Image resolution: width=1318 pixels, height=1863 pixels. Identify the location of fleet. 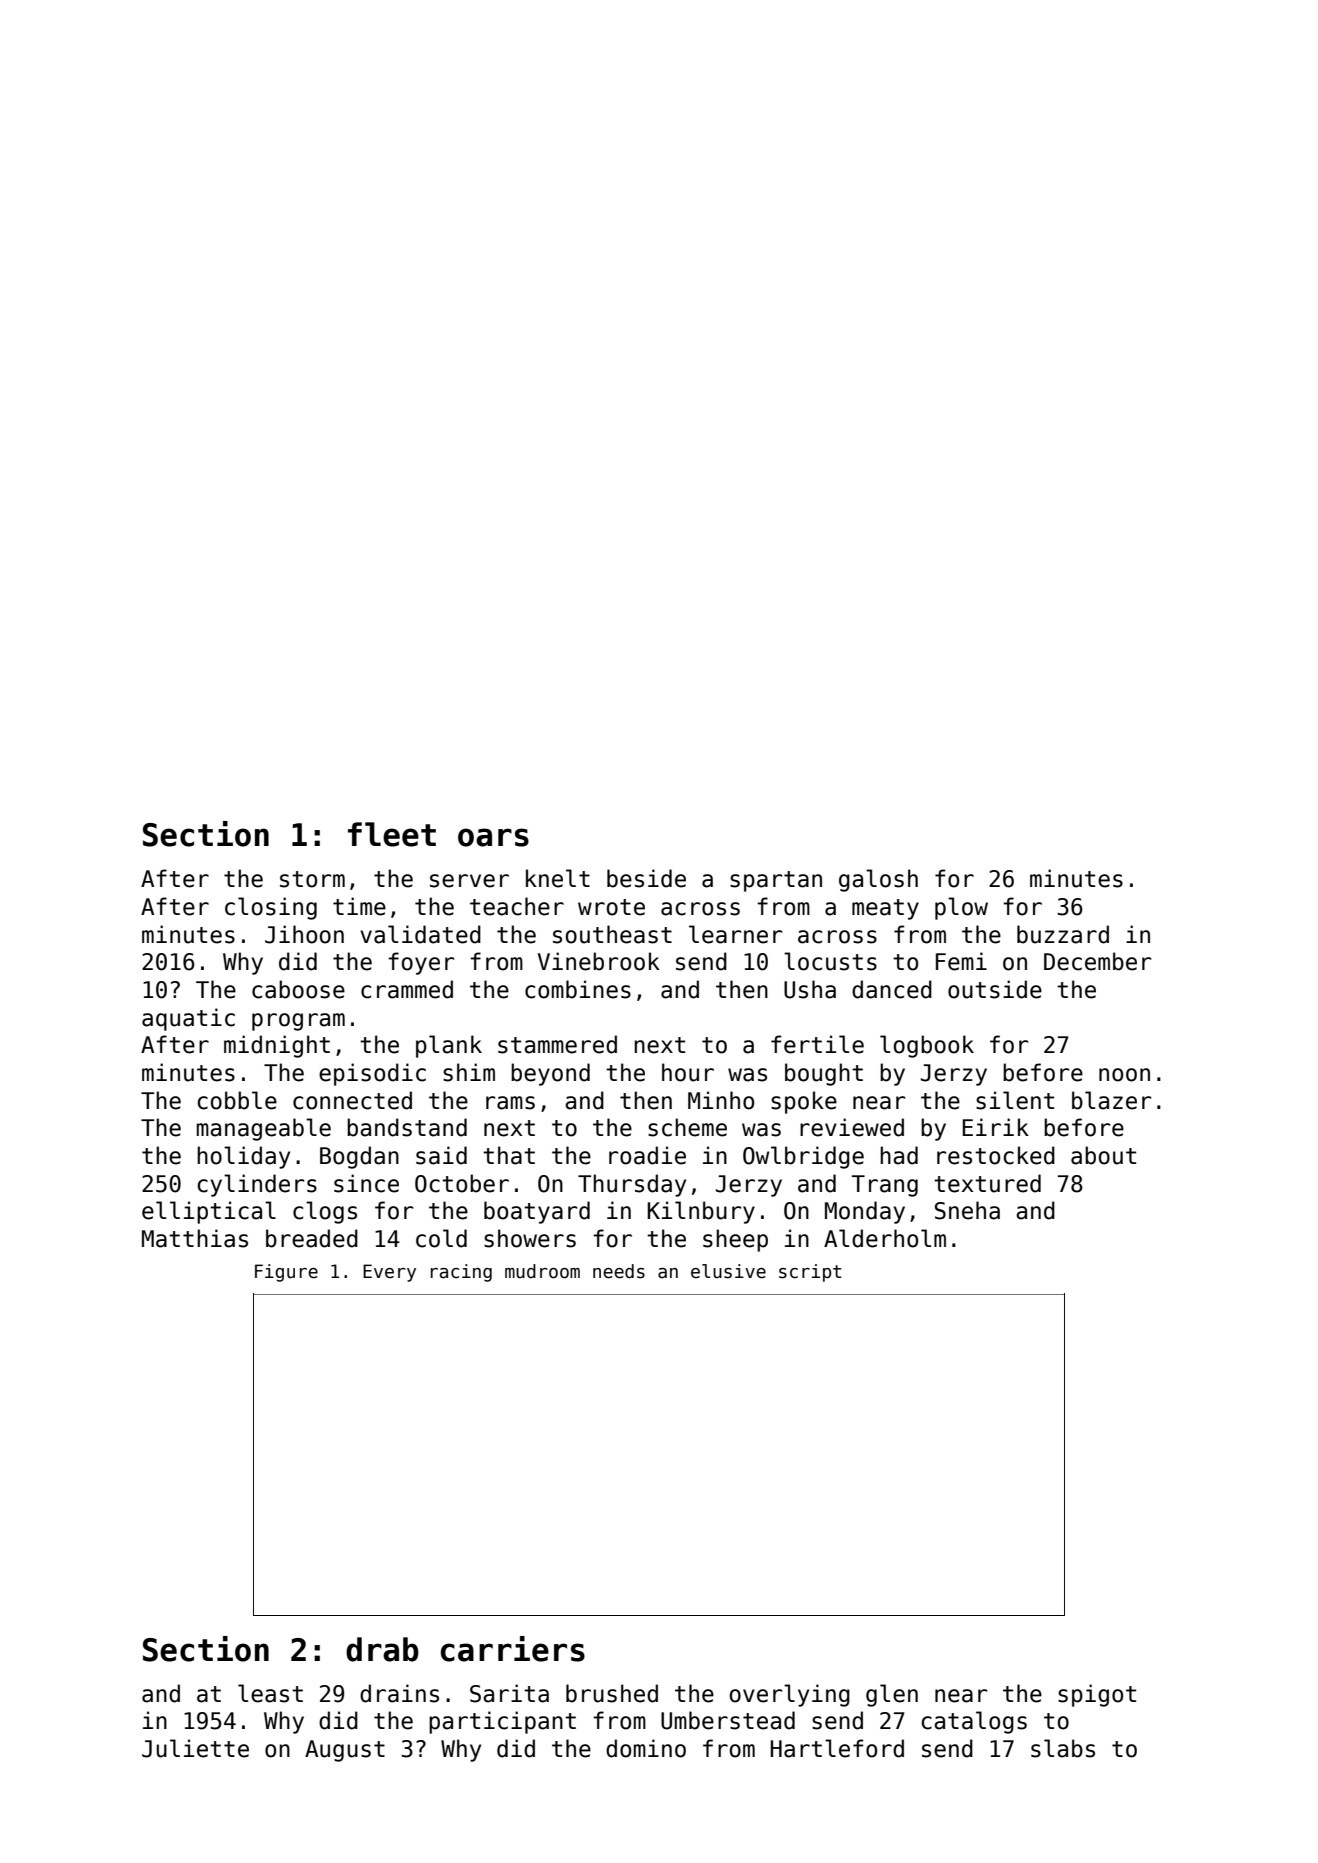
(392, 834).
